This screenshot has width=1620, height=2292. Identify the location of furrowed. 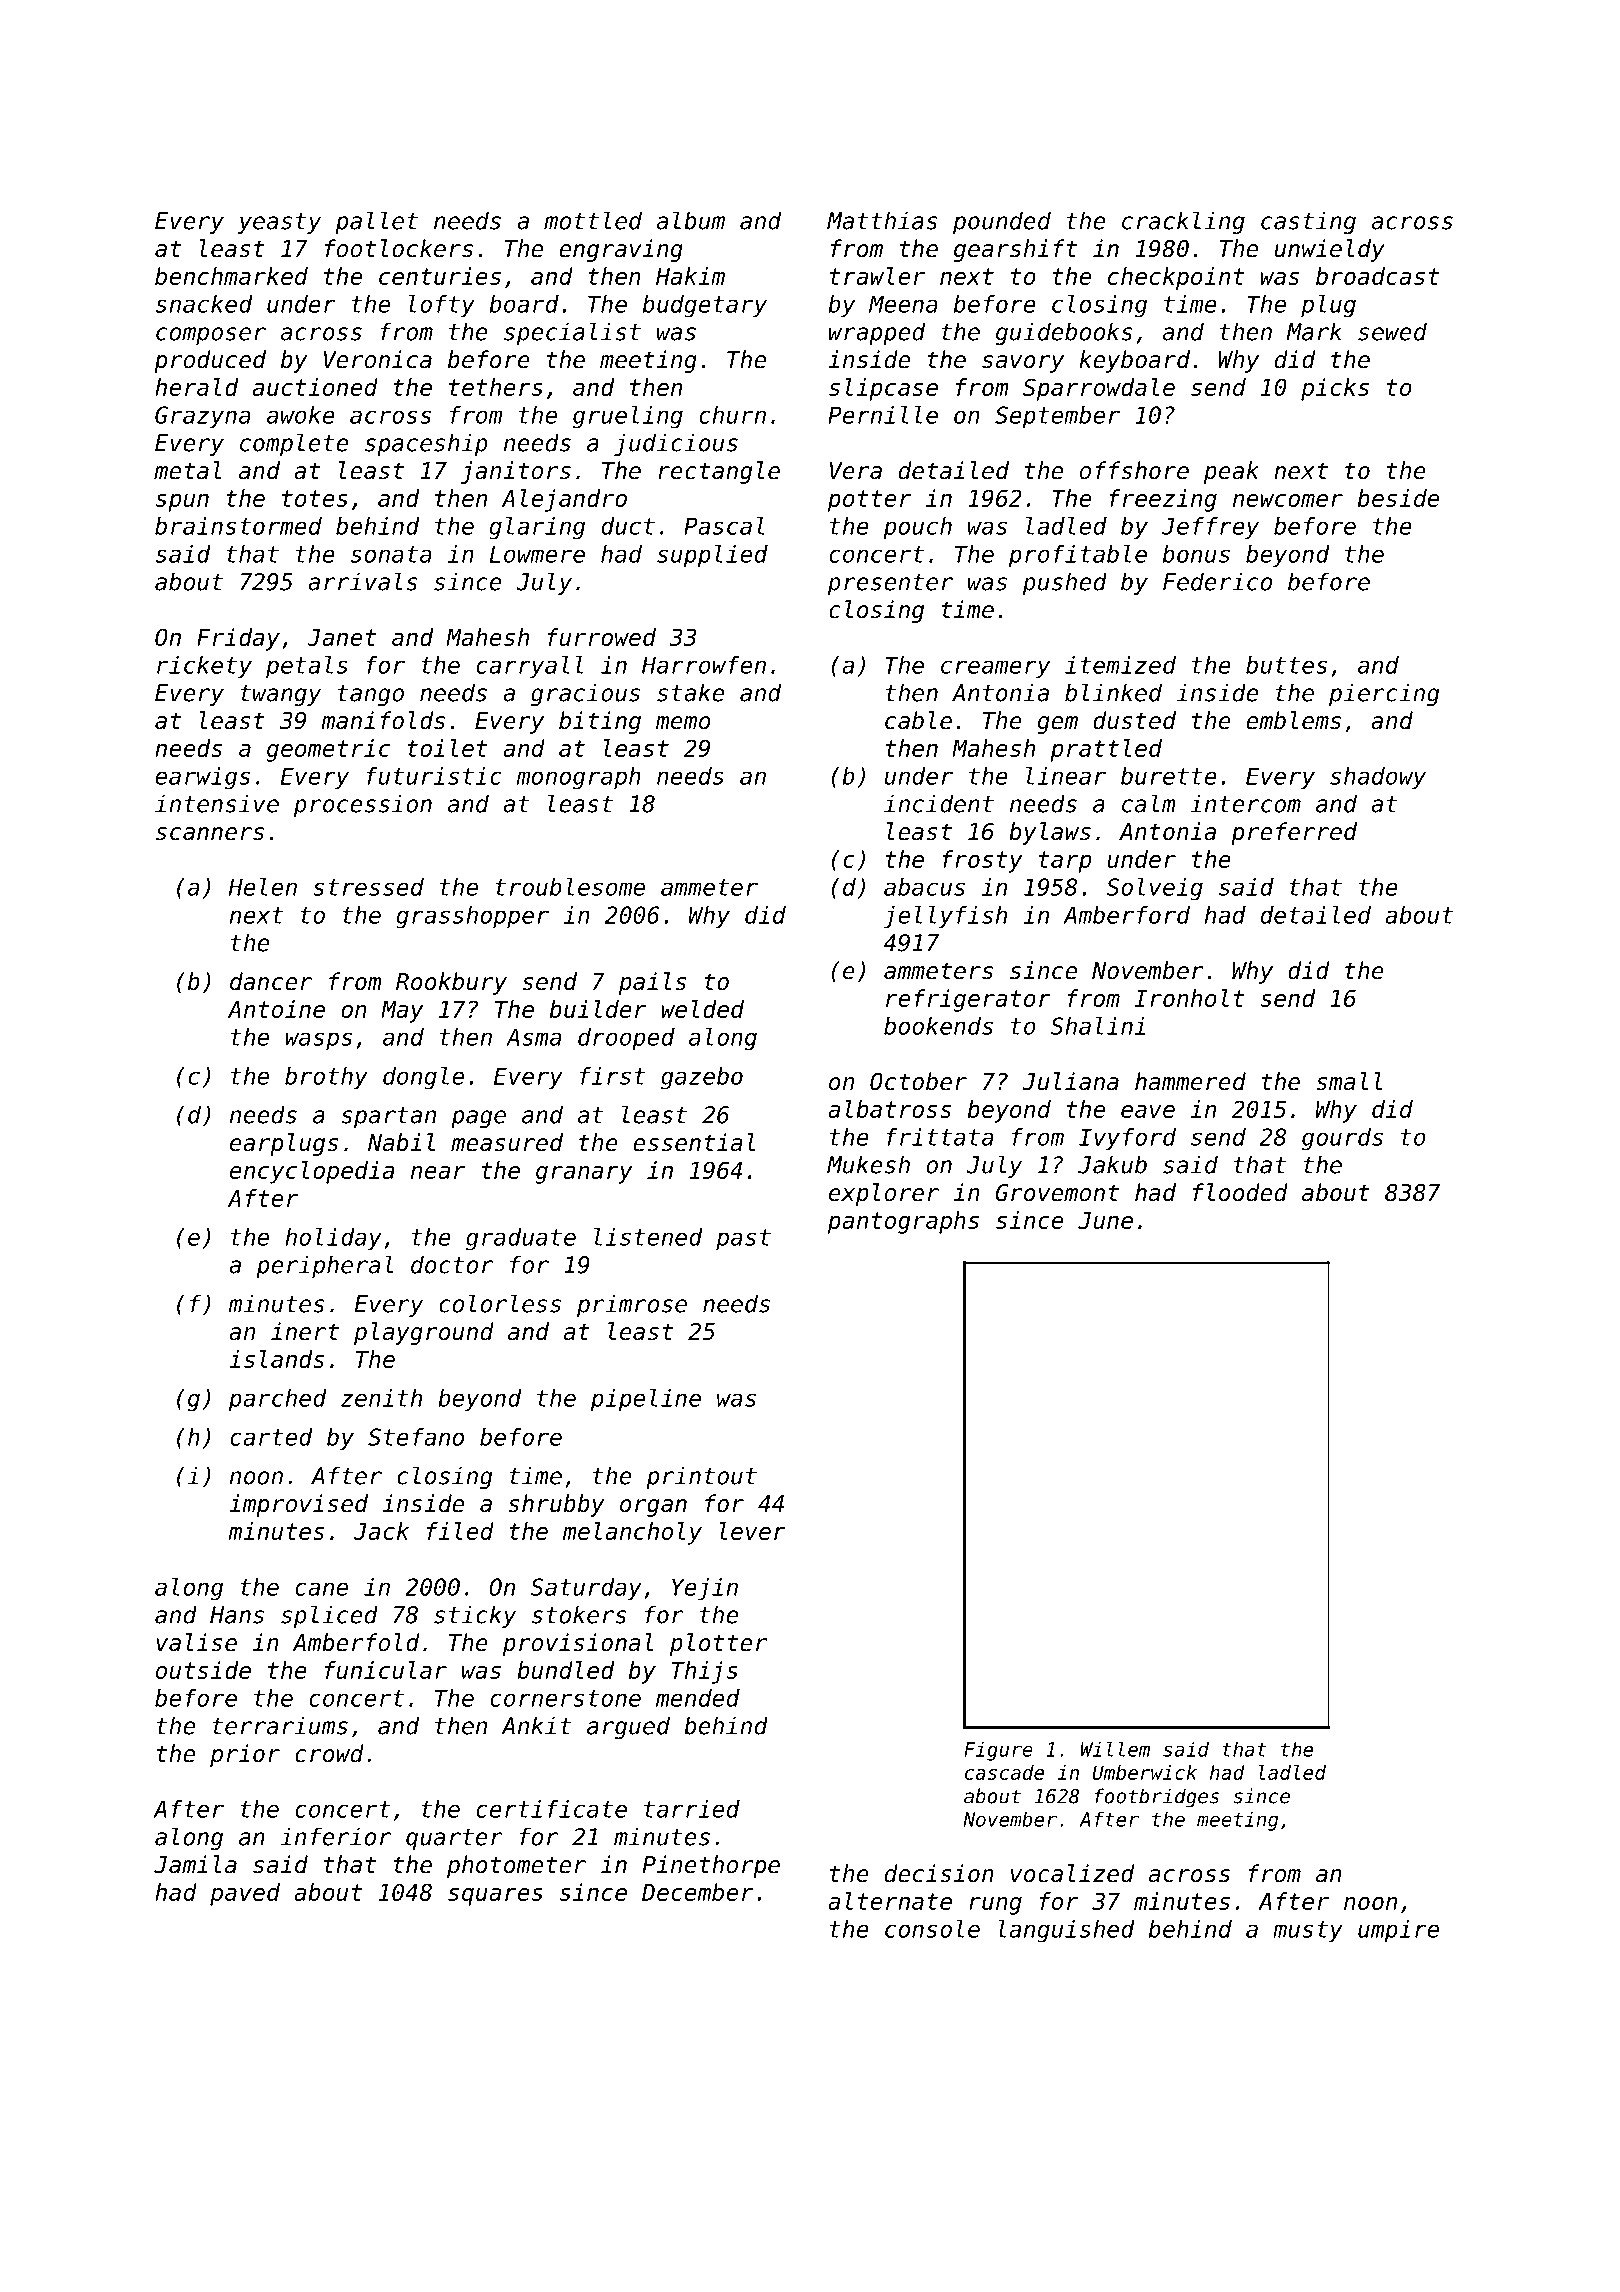
(601, 637).
